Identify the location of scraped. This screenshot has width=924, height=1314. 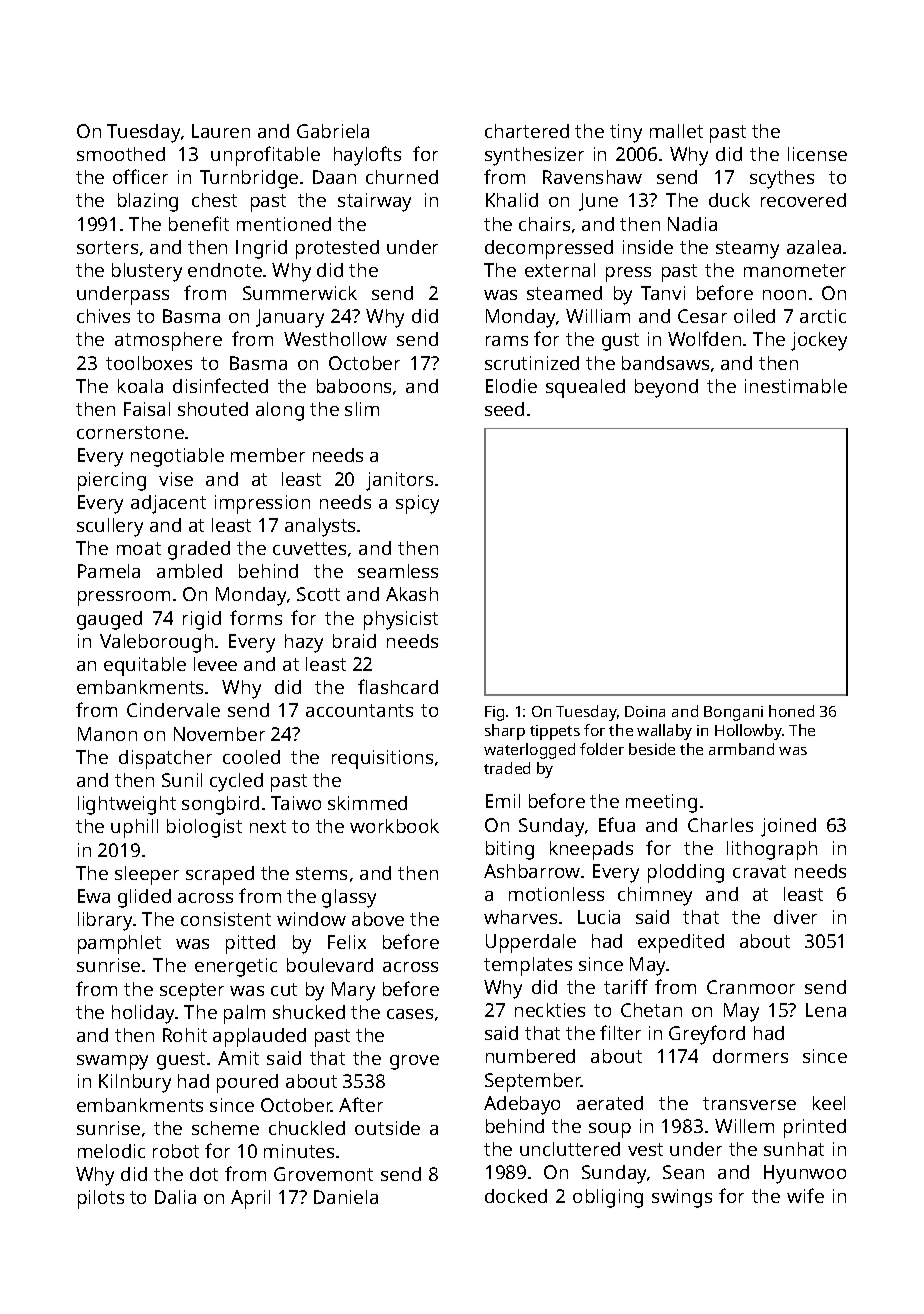
(220, 875).
